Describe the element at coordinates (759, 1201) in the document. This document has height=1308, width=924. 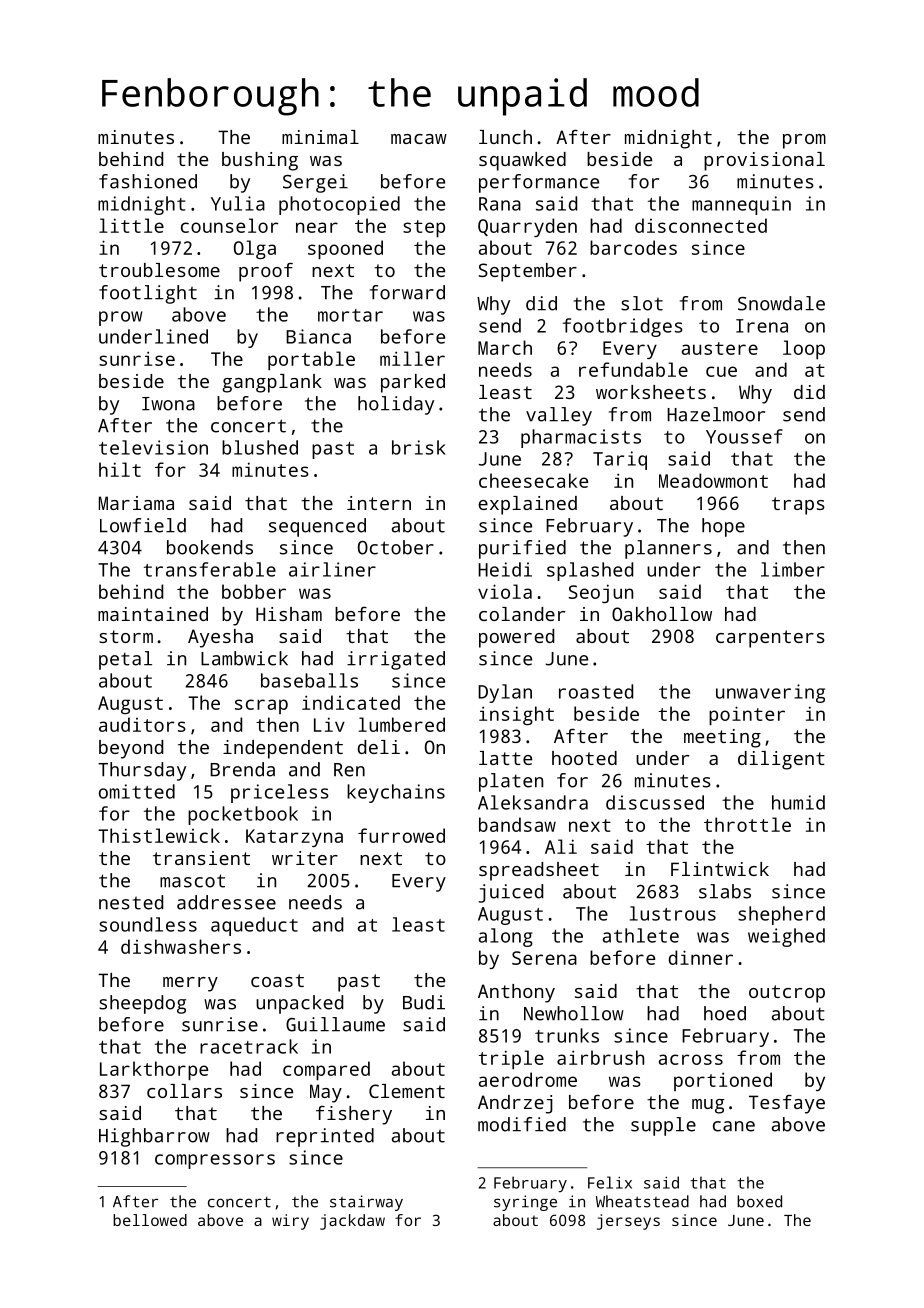
I see `boxed` at that location.
